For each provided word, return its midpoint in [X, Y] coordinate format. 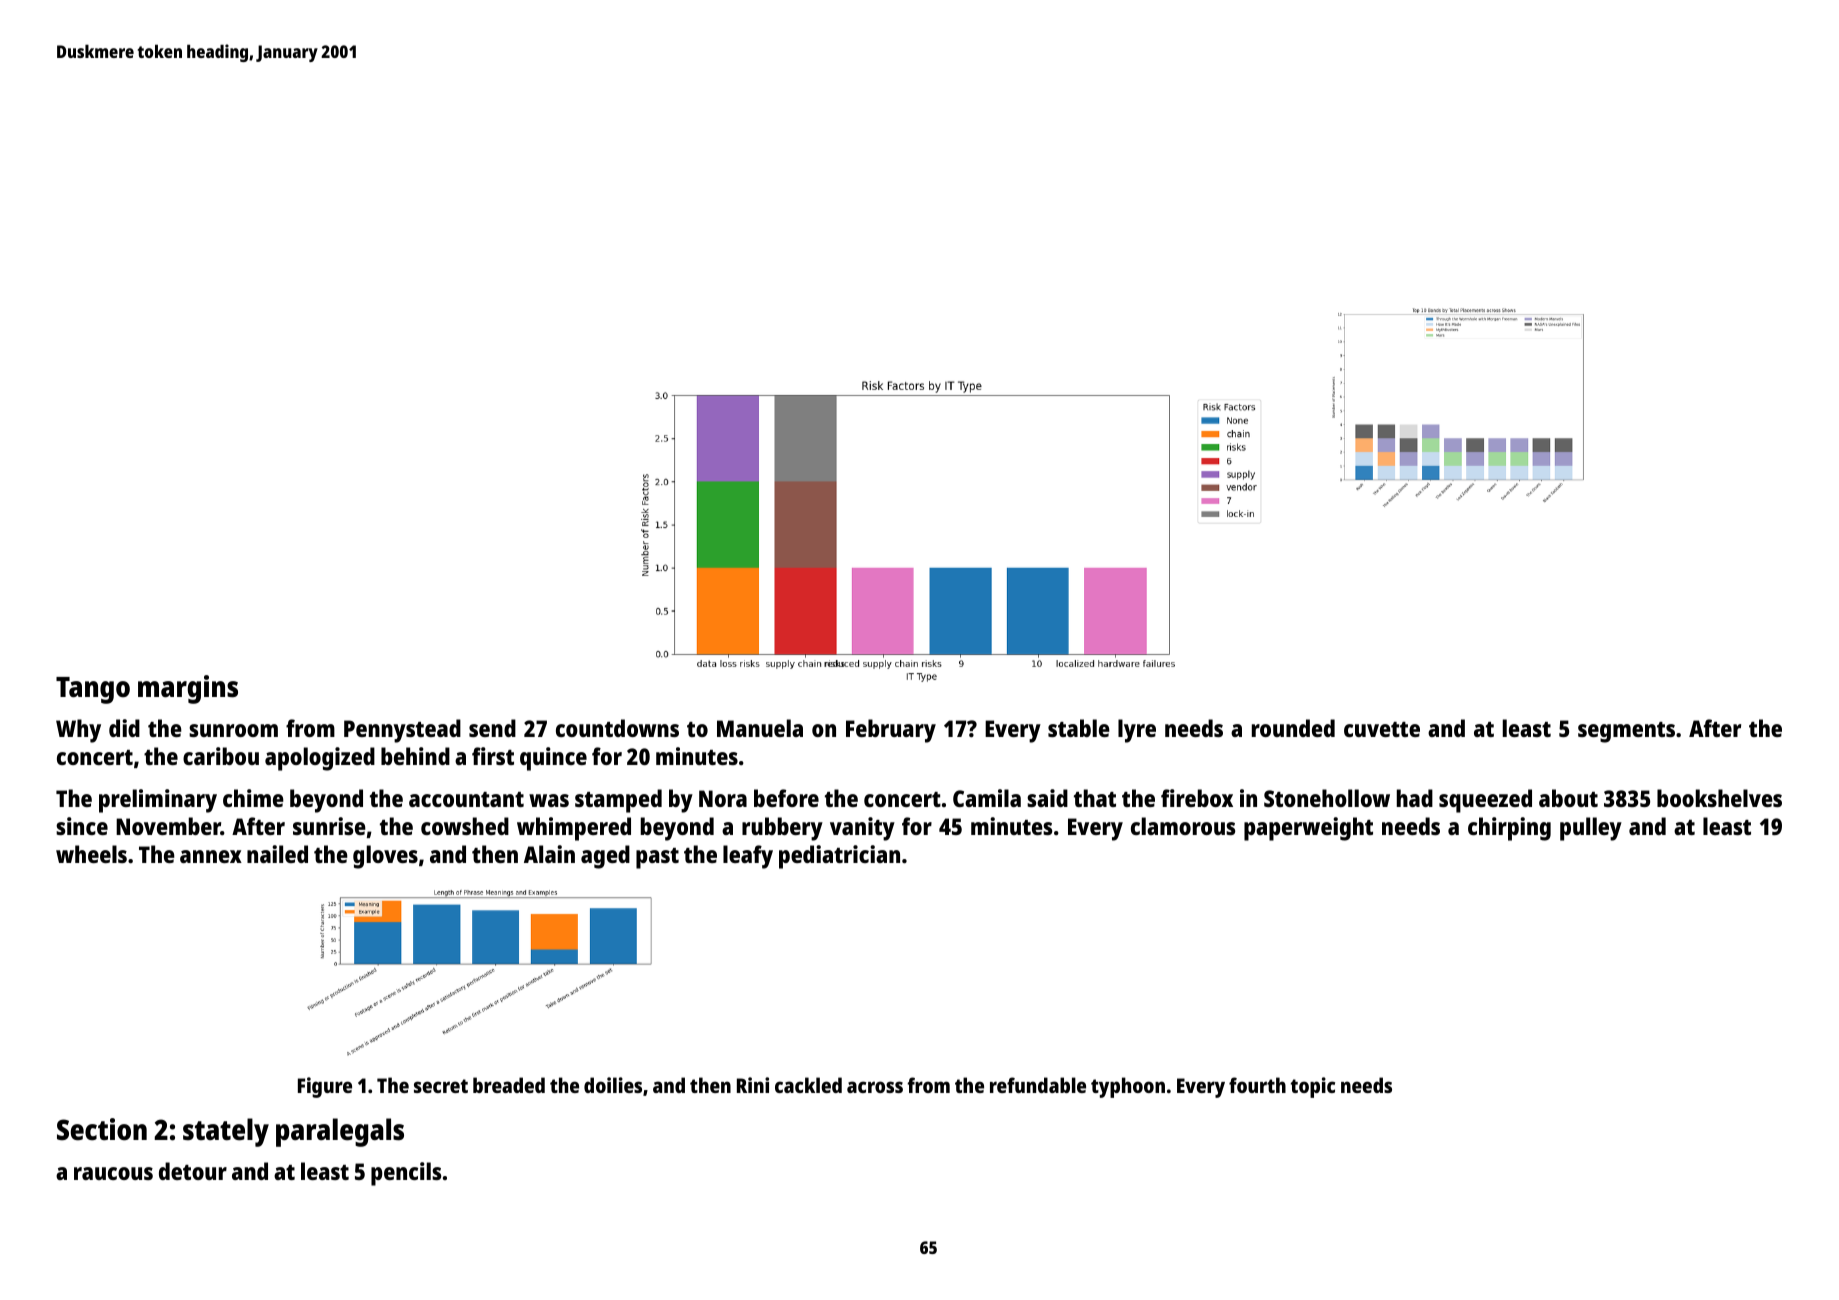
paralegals [340, 1132]
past [657, 858]
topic [1313, 1087]
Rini [753, 1085]
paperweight [1308, 829]
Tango [93, 690]
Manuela [760, 728]
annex [211, 856]
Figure [325, 1087]
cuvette [1382, 729]
